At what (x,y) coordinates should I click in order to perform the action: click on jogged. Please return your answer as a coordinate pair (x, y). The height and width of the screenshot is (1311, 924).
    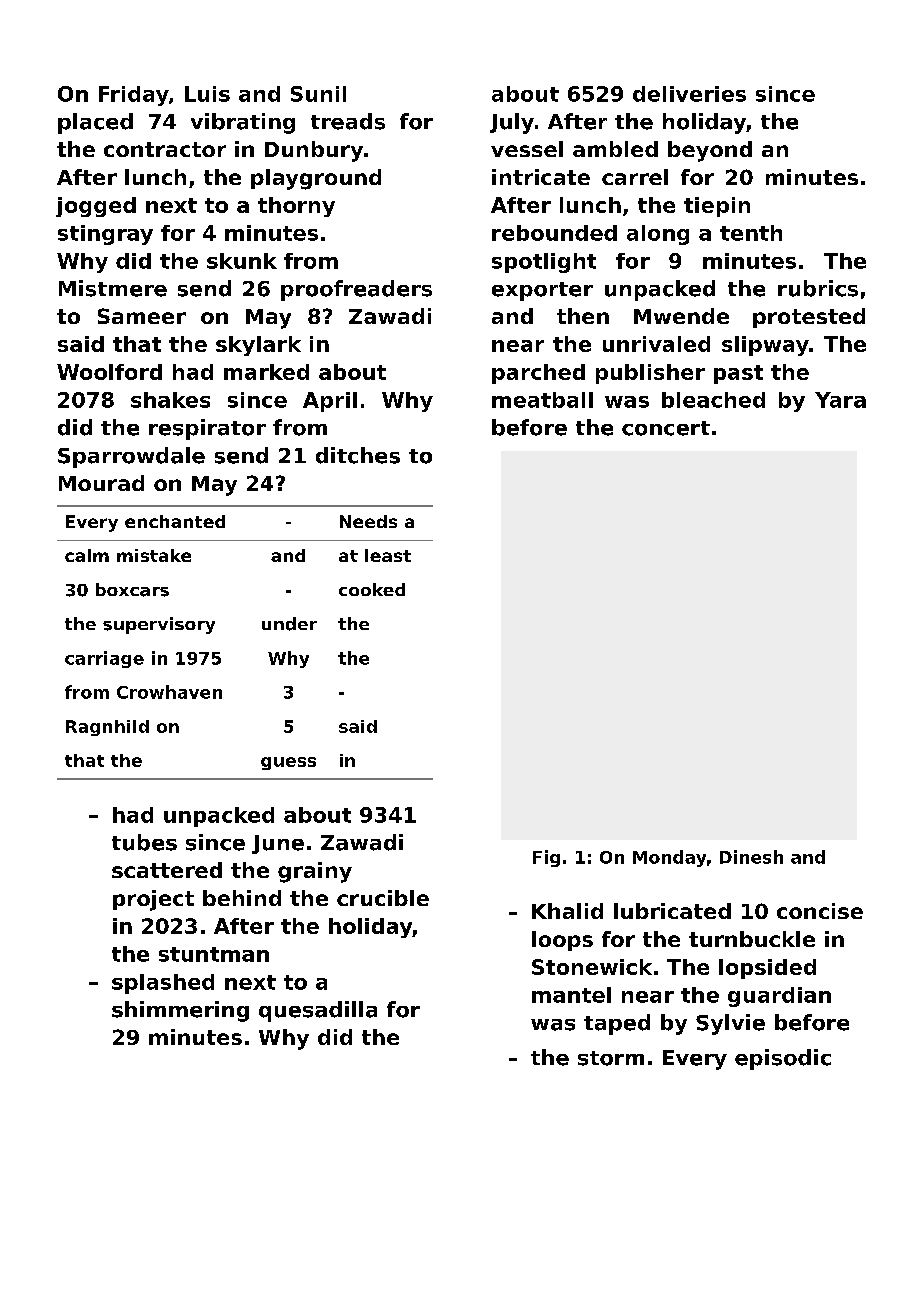
    Looking at the image, I should click on (96, 207).
